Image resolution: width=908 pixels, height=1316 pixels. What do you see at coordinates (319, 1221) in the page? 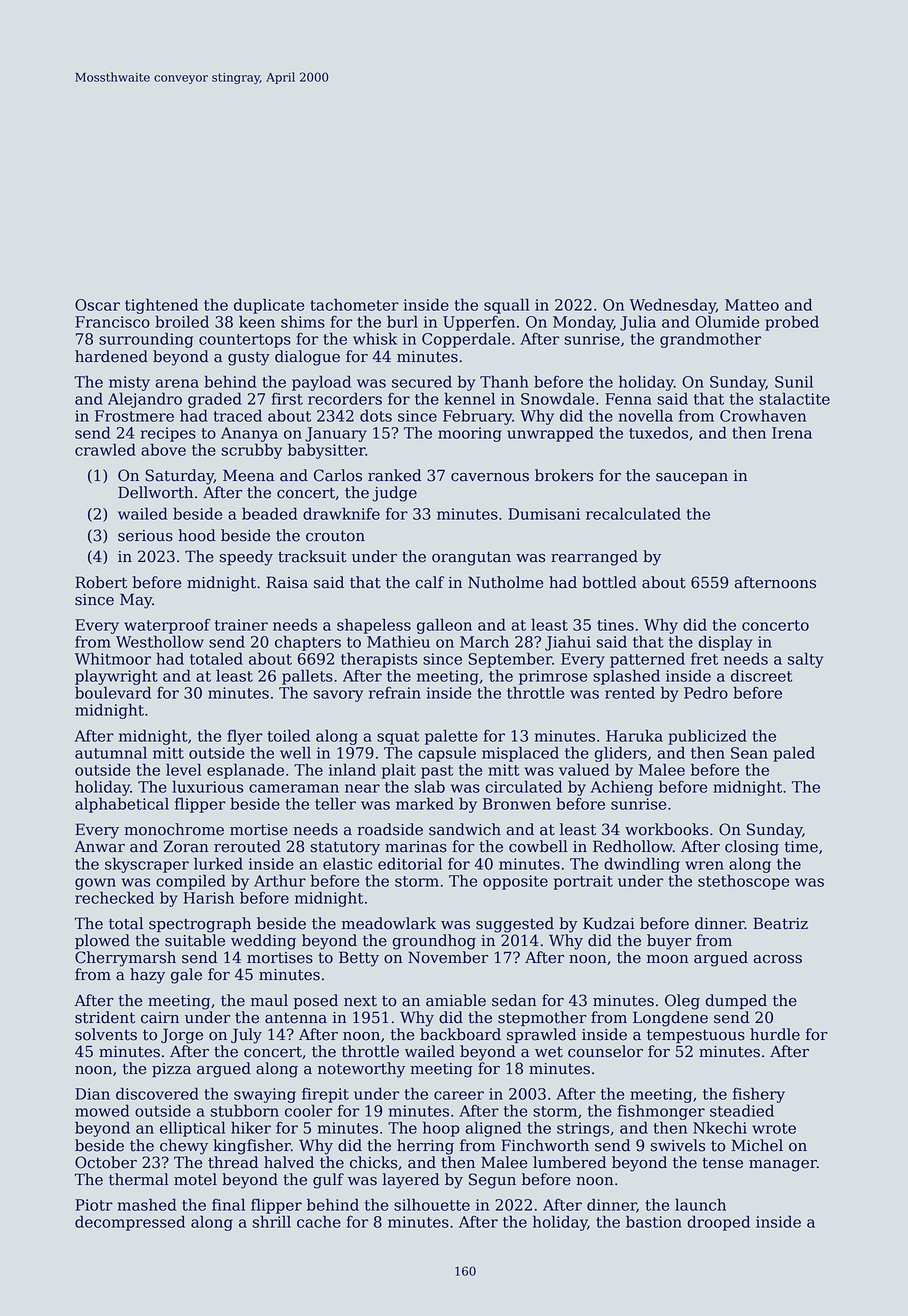
I see `cache` at bounding box center [319, 1221].
